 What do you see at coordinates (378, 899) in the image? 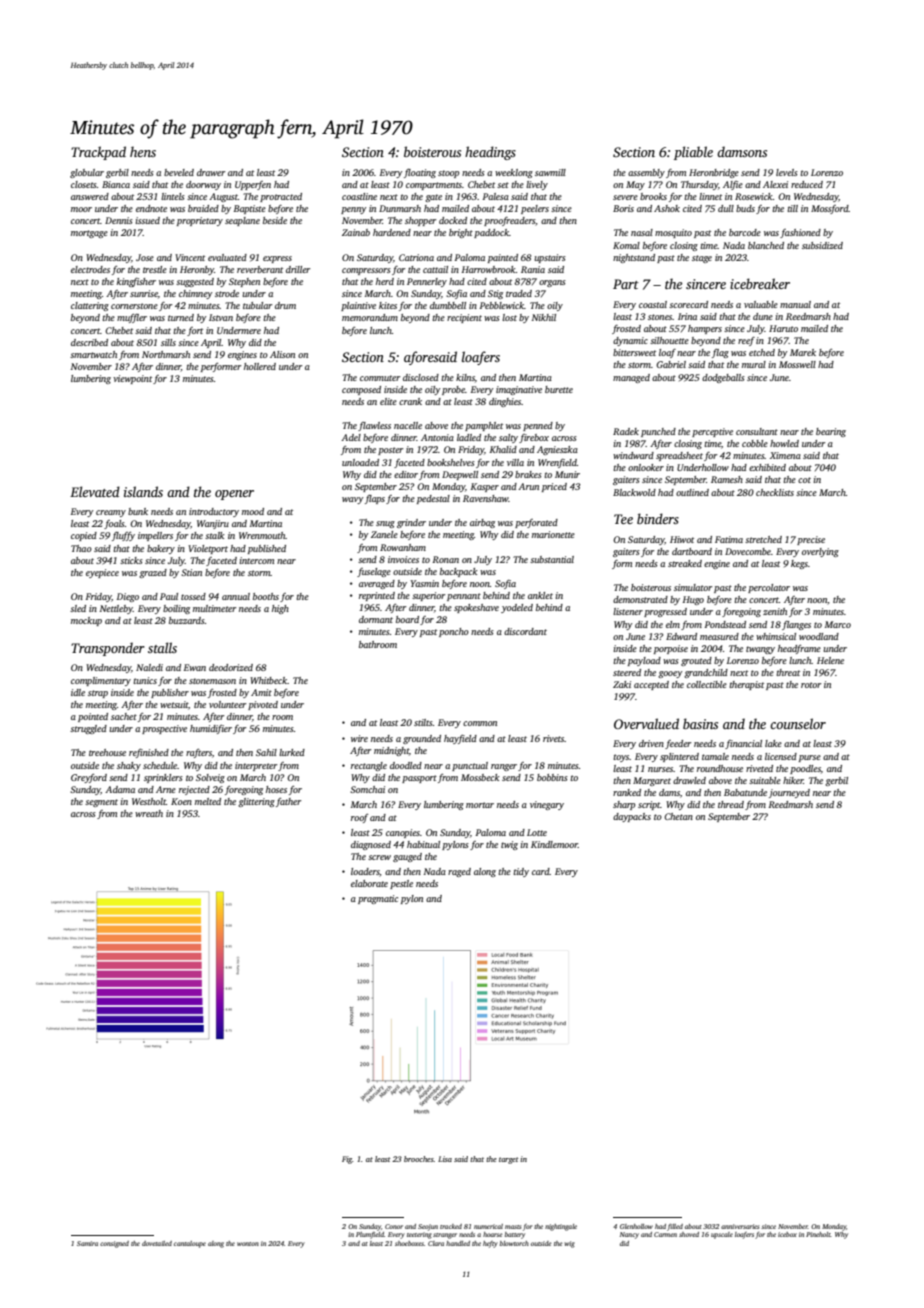
I see `pragmatic` at bounding box center [378, 899].
